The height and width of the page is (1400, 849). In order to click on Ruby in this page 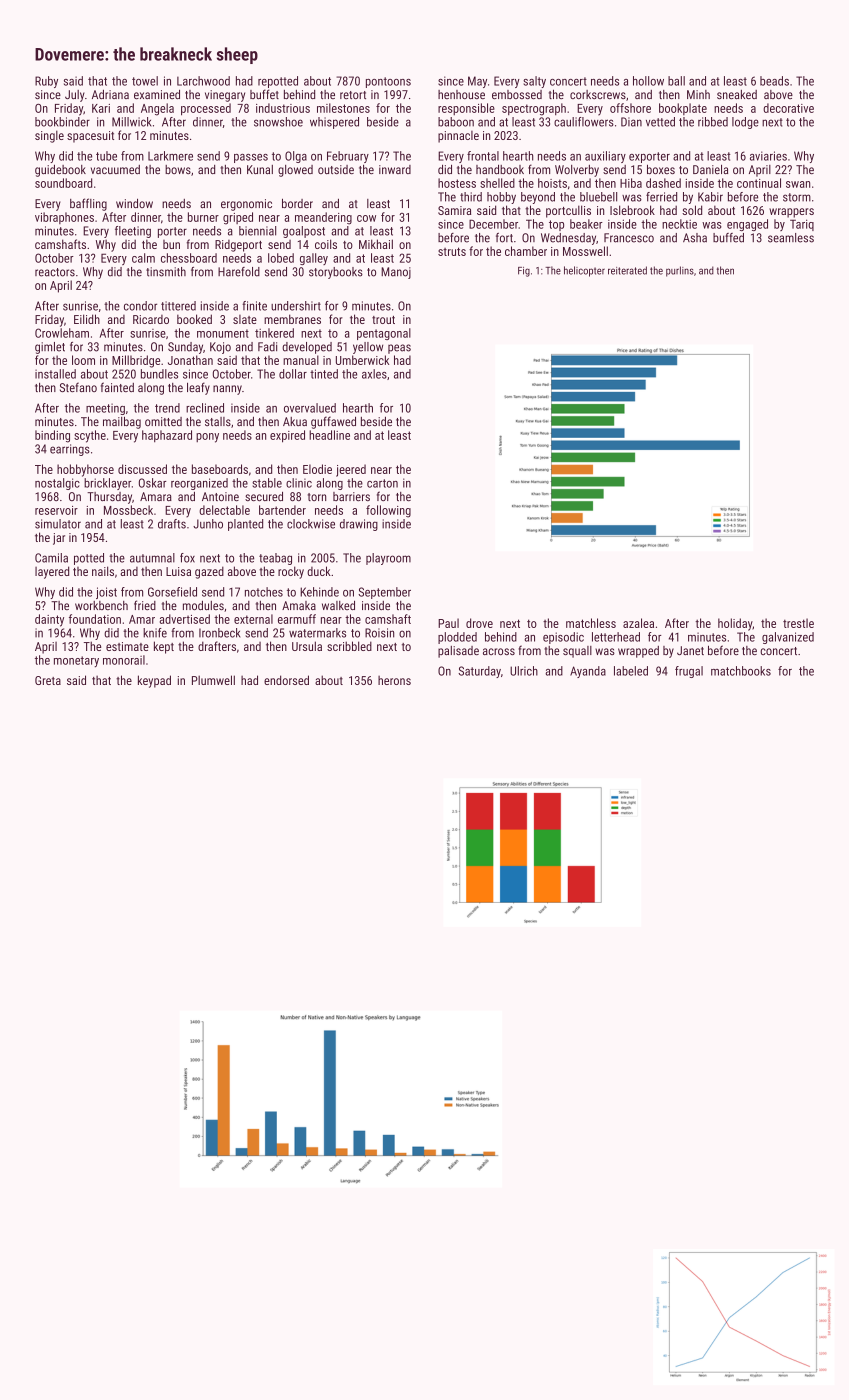, I will do `click(46, 82)`.
